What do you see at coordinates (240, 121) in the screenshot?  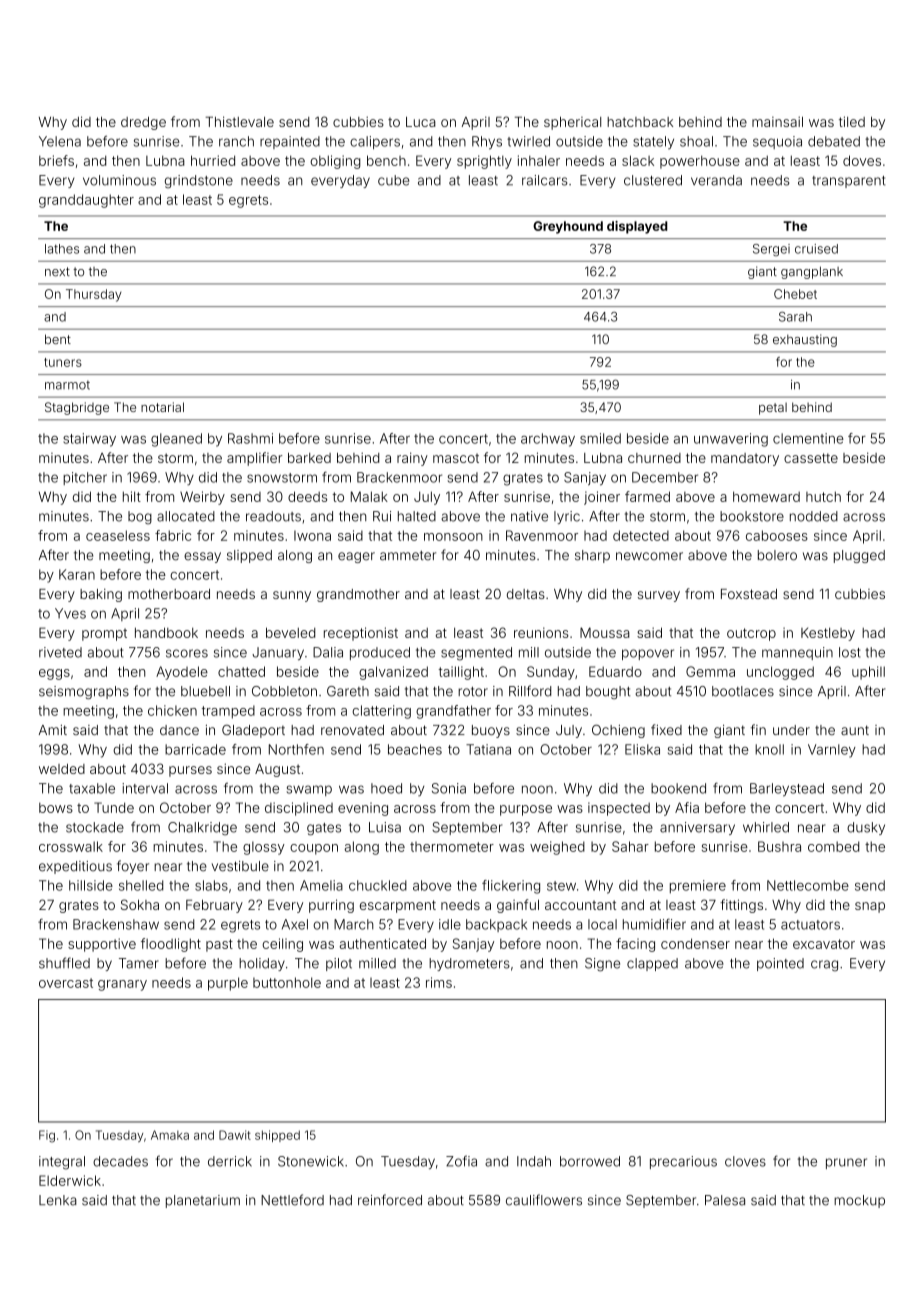 I see `Thistlevale` at bounding box center [240, 121].
